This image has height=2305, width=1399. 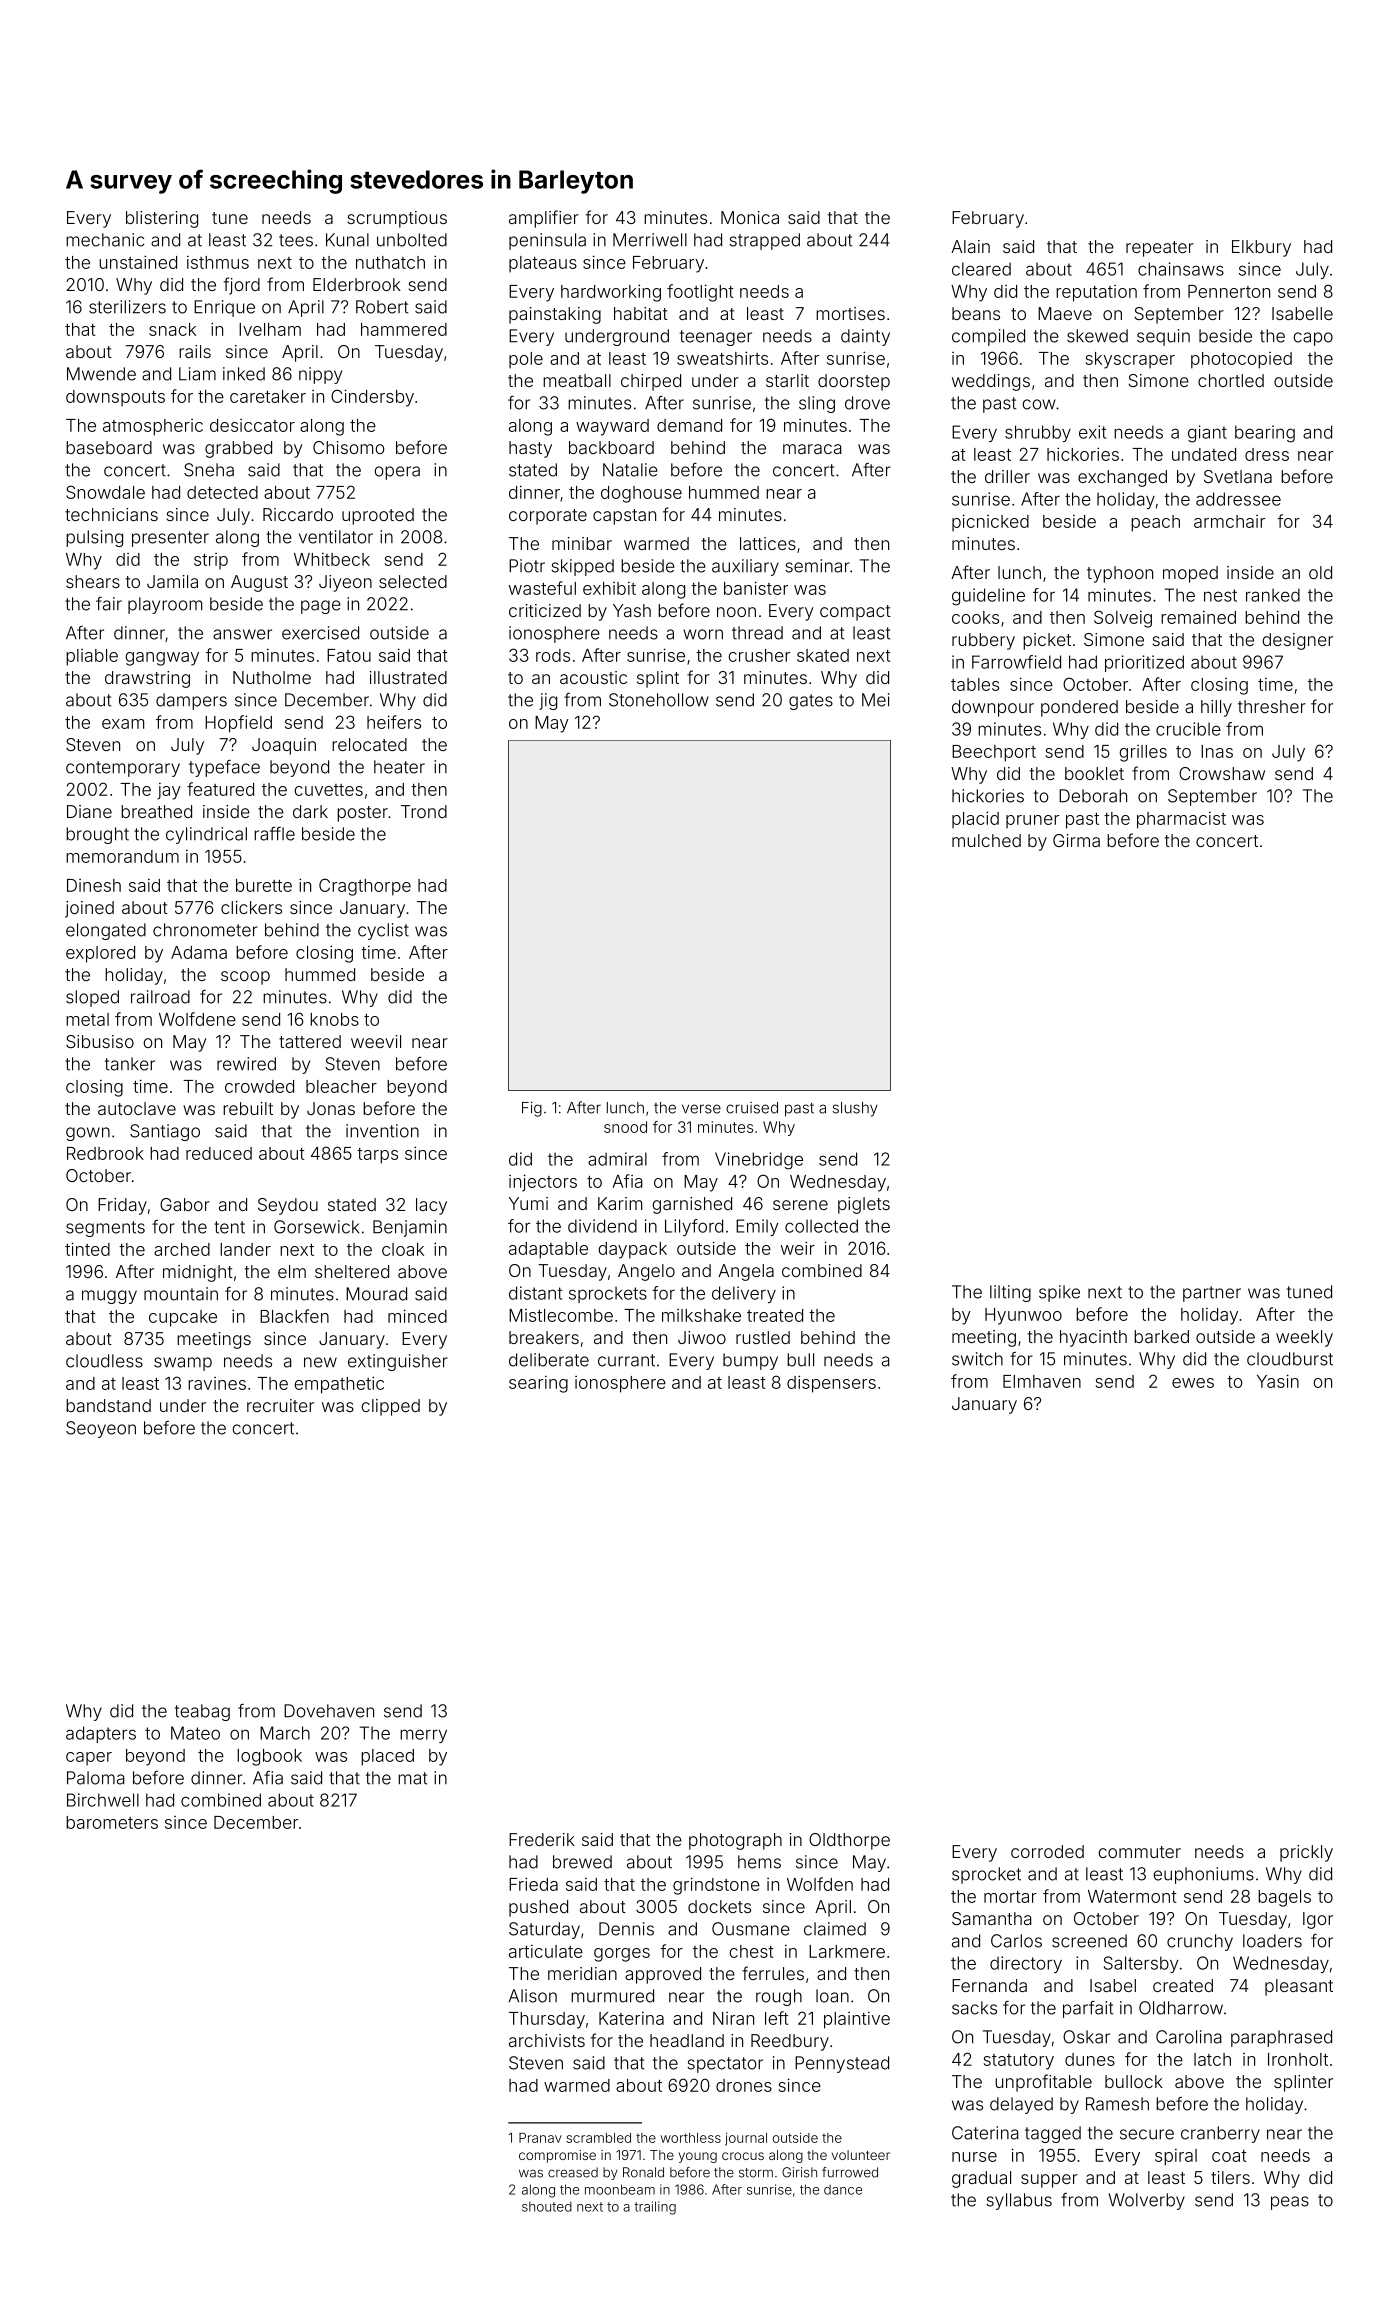 I want to click on dance, so click(x=843, y=2190).
